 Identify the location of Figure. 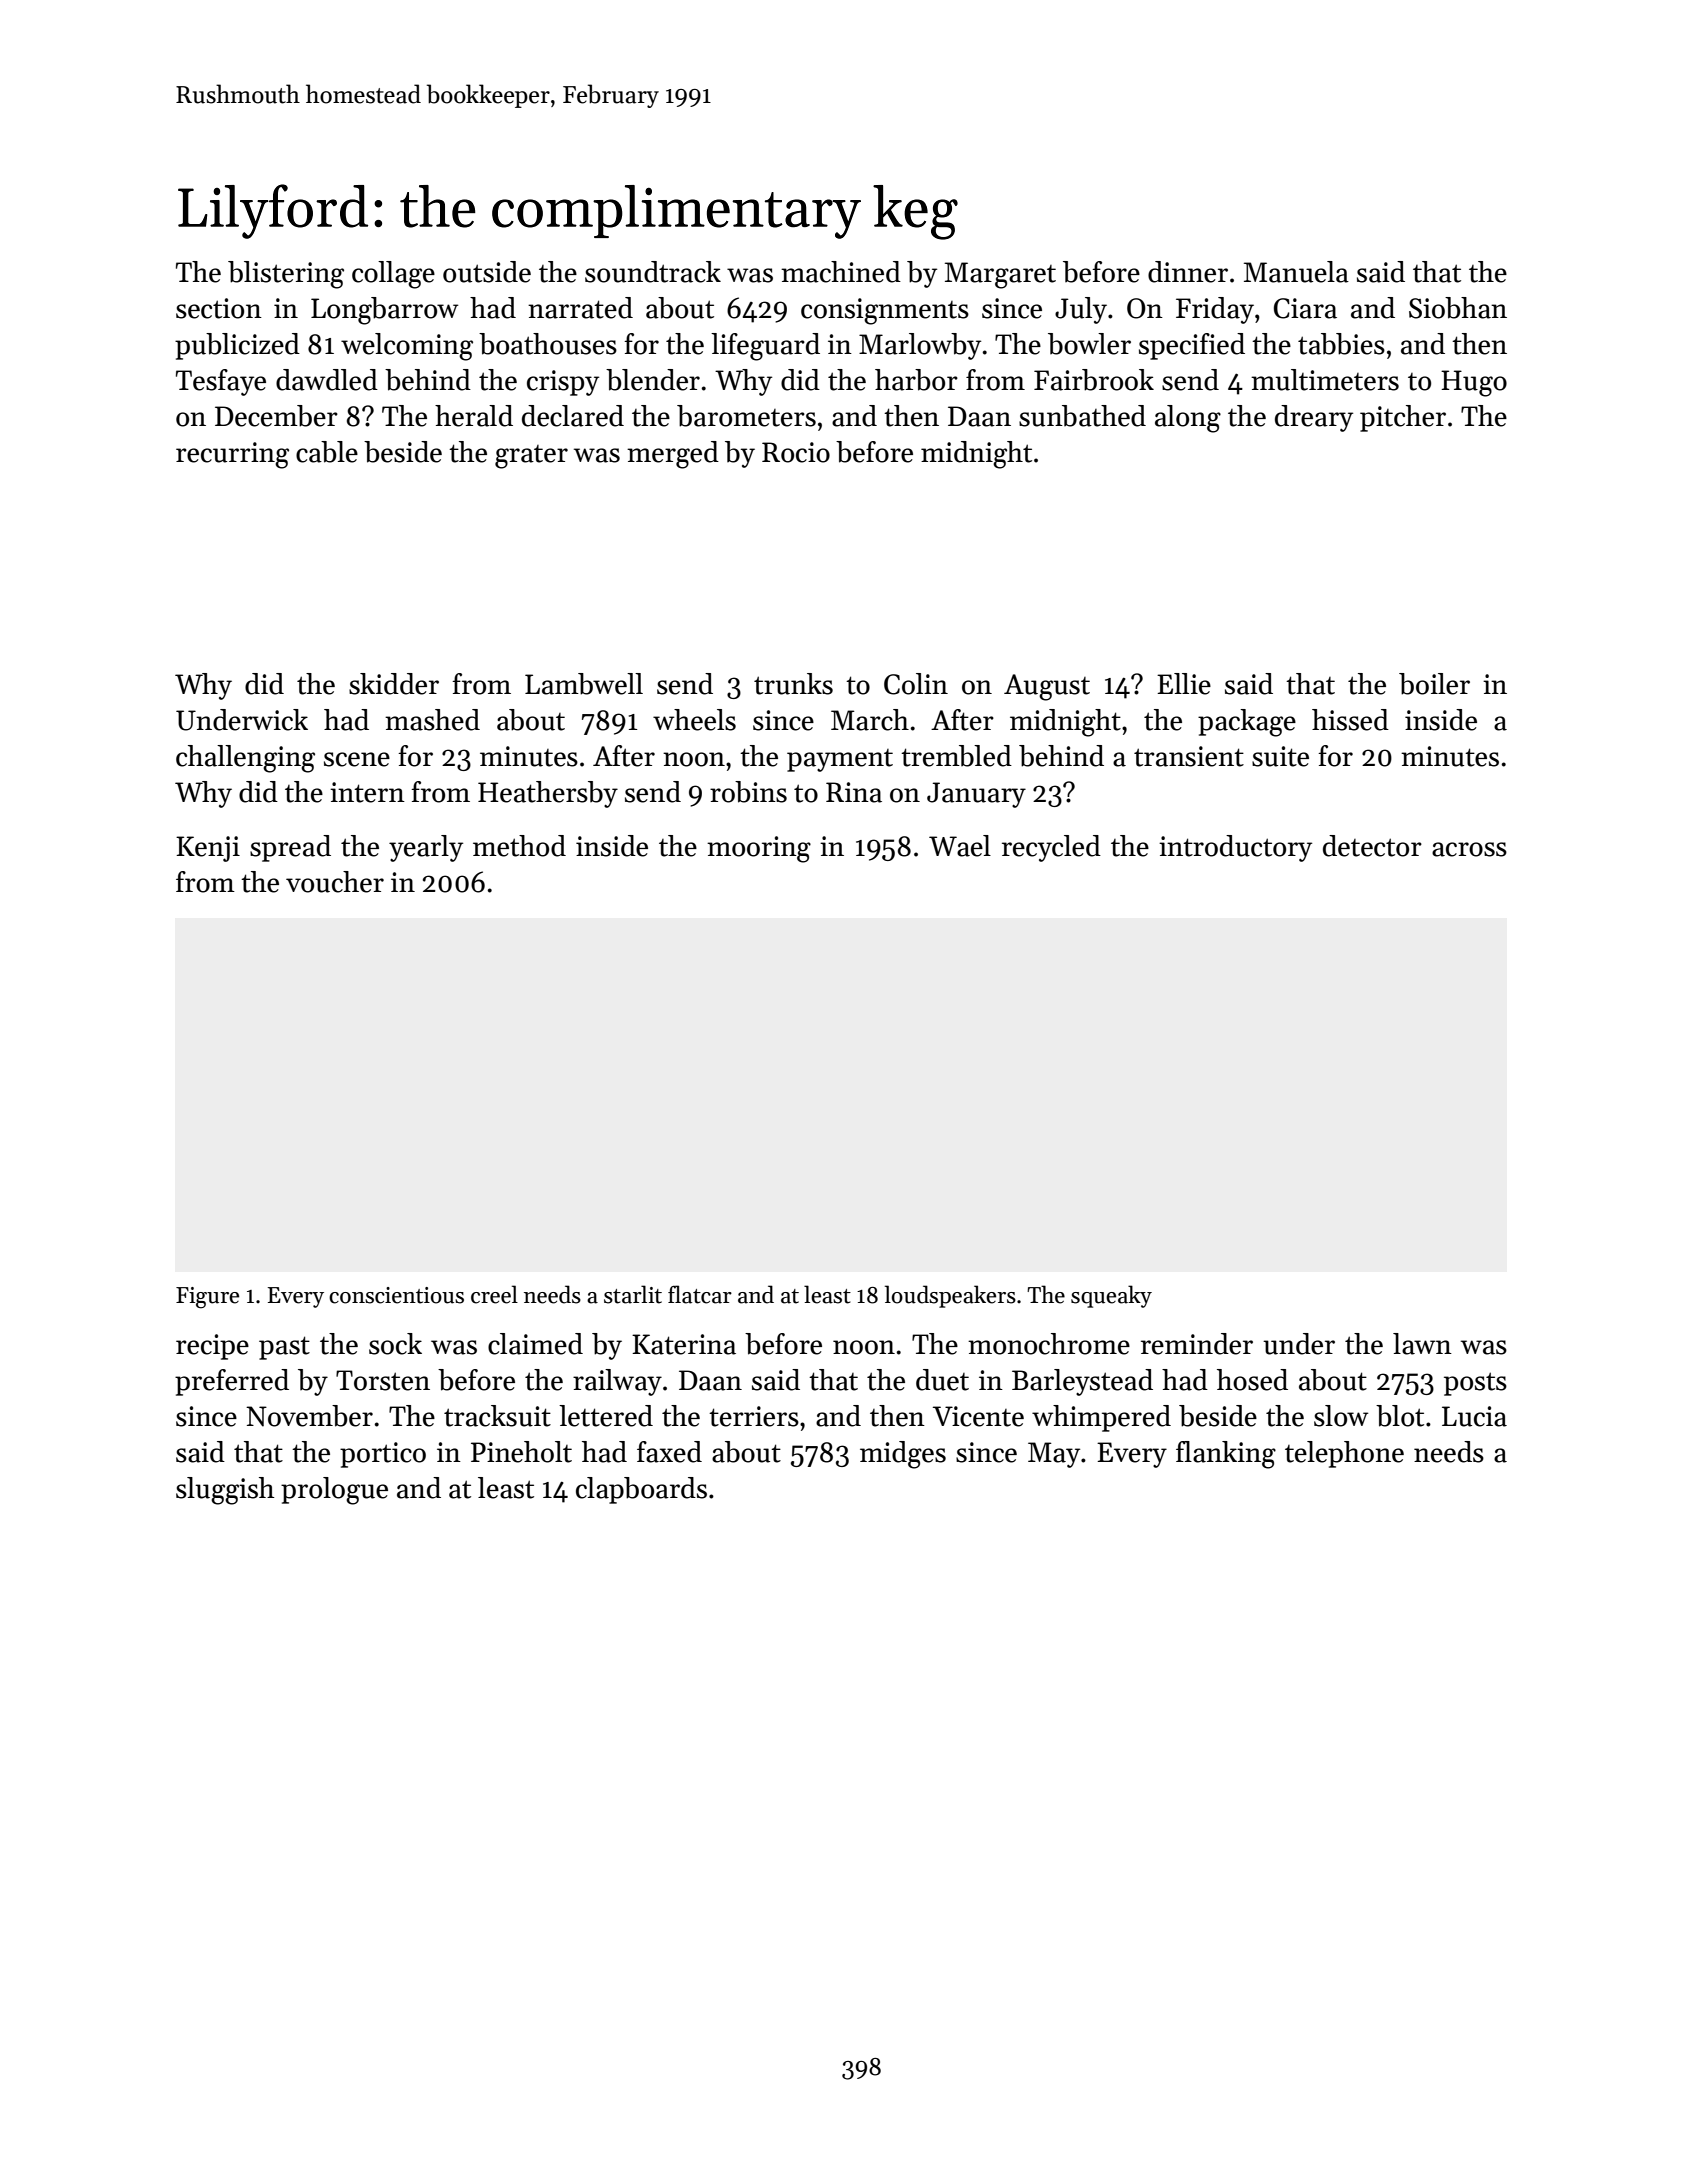
(207, 1298).
